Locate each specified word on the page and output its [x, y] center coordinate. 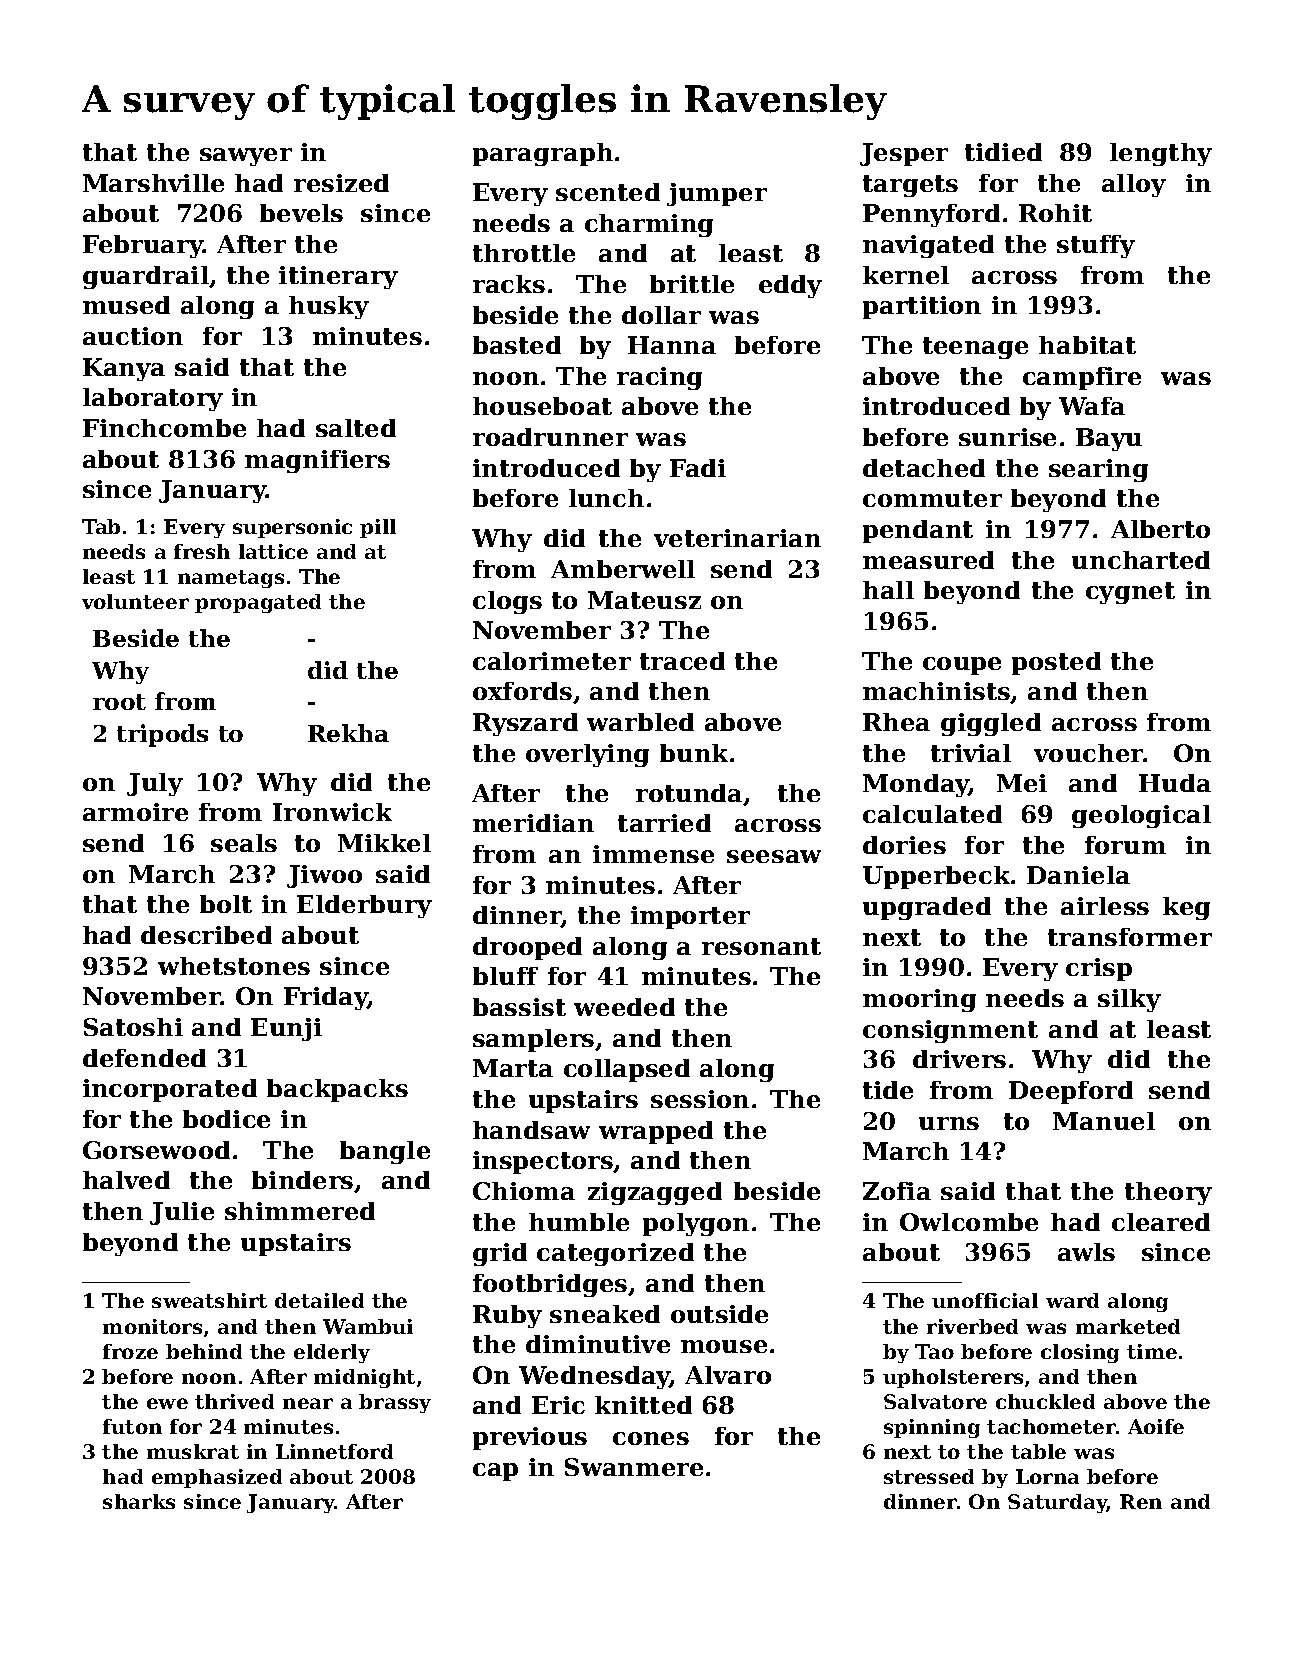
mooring [919, 1000]
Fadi [698, 468]
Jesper [904, 154]
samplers [533, 1040]
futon [132, 1426]
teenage [975, 348]
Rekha [348, 733]
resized [341, 183]
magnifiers [317, 461]
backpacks [337, 1090]
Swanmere [634, 1467]
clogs [507, 602]
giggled [991, 724]
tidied [1003, 152]
